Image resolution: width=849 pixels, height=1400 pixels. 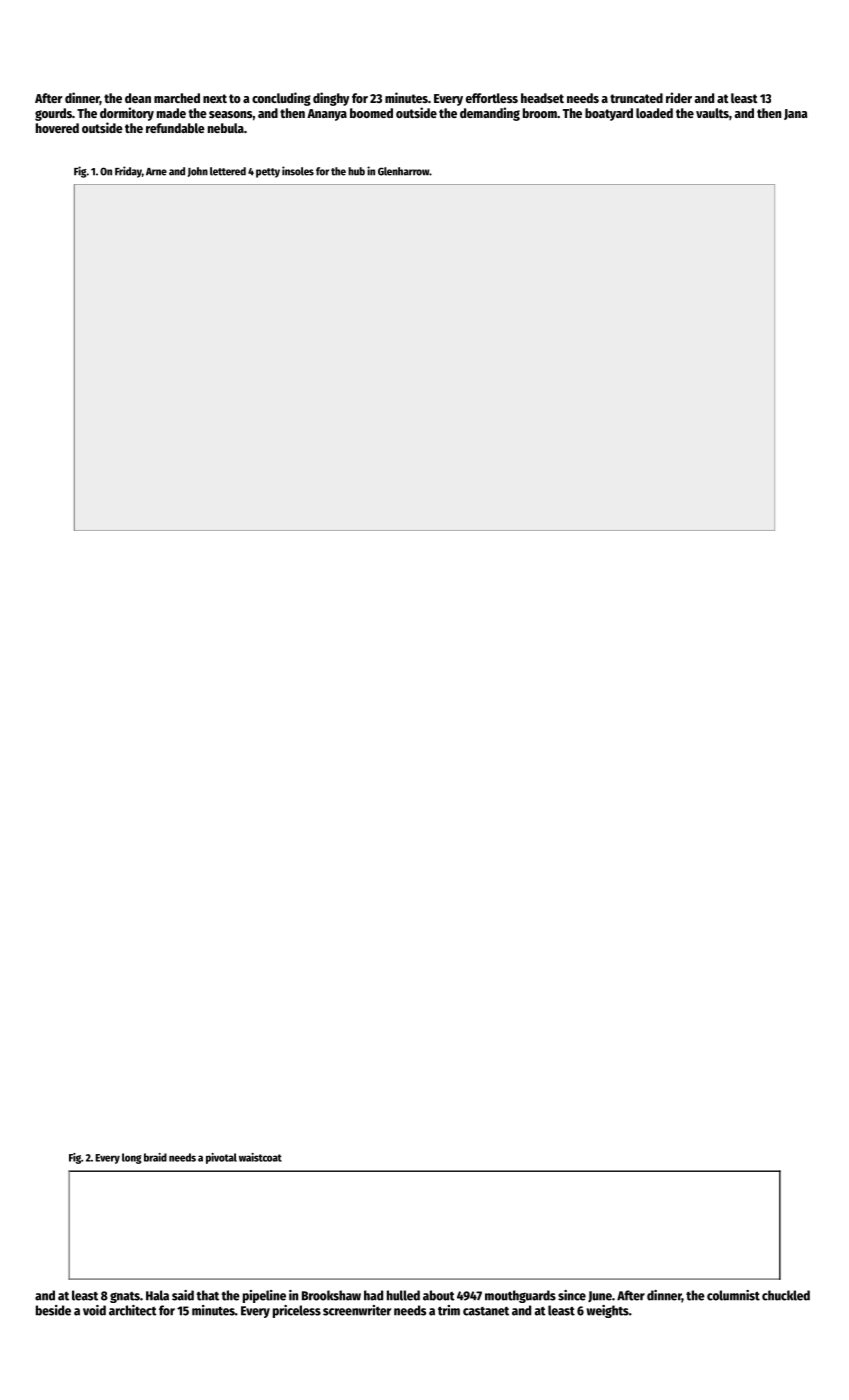 What do you see at coordinates (198, 172) in the page?
I see `John` at bounding box center [198, 172].
